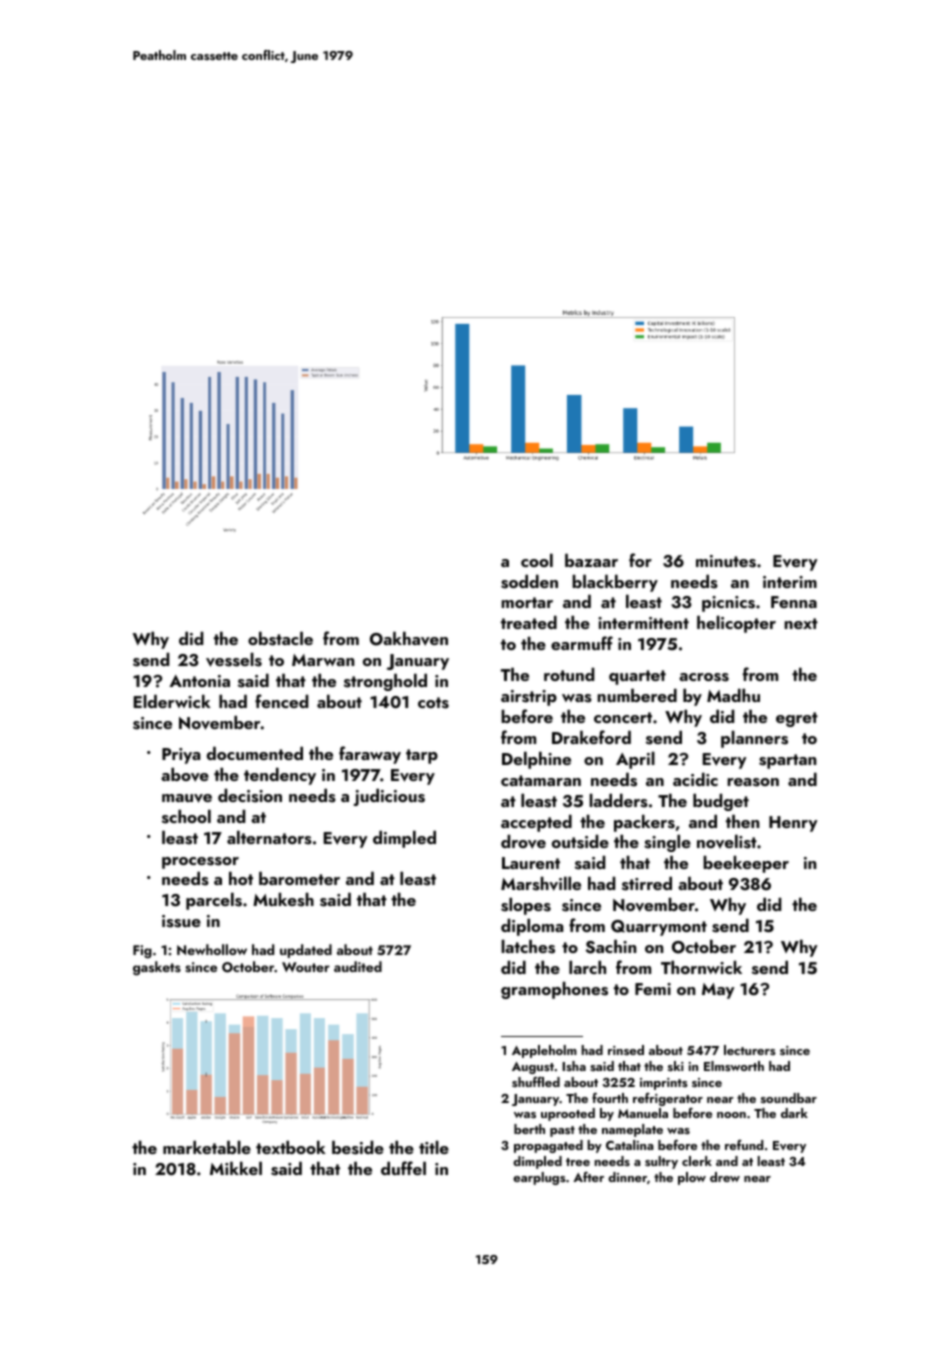  What do you see at coordinates (207, 1147) in the document?
I see `marketable` at bounding box center [207, 1147].
